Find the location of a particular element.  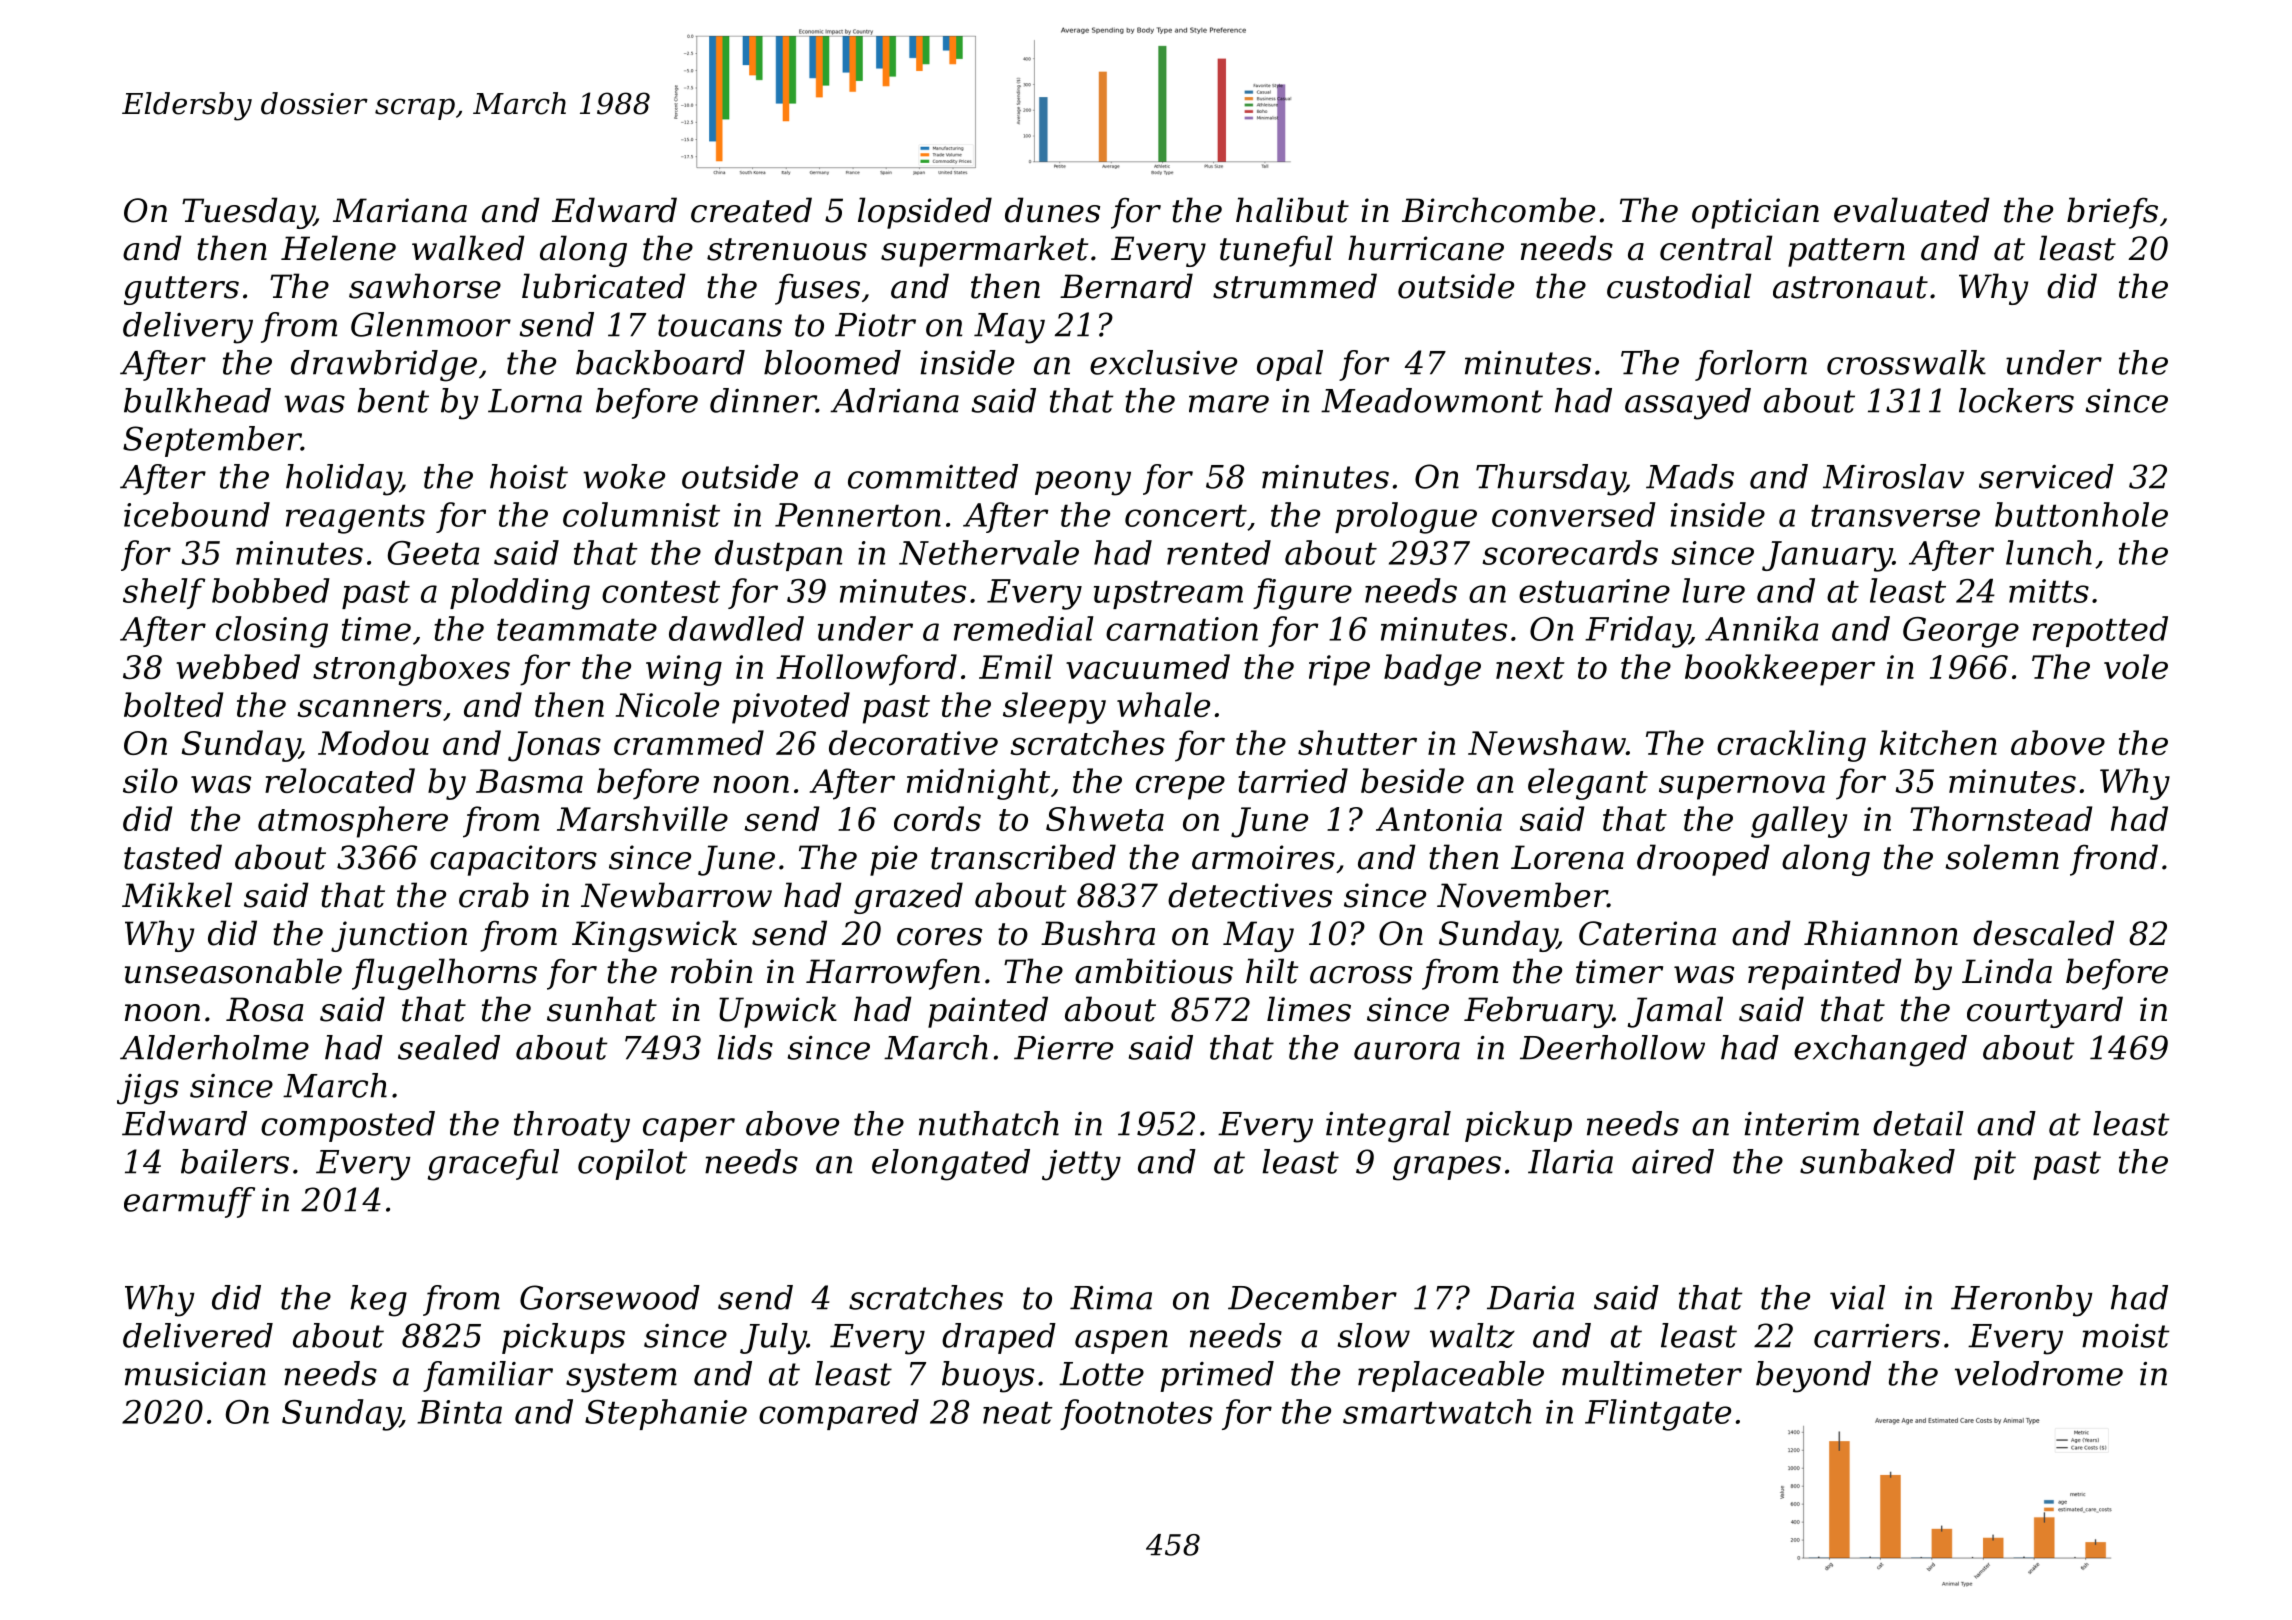

gutters is located at coordinates (181, 290).
